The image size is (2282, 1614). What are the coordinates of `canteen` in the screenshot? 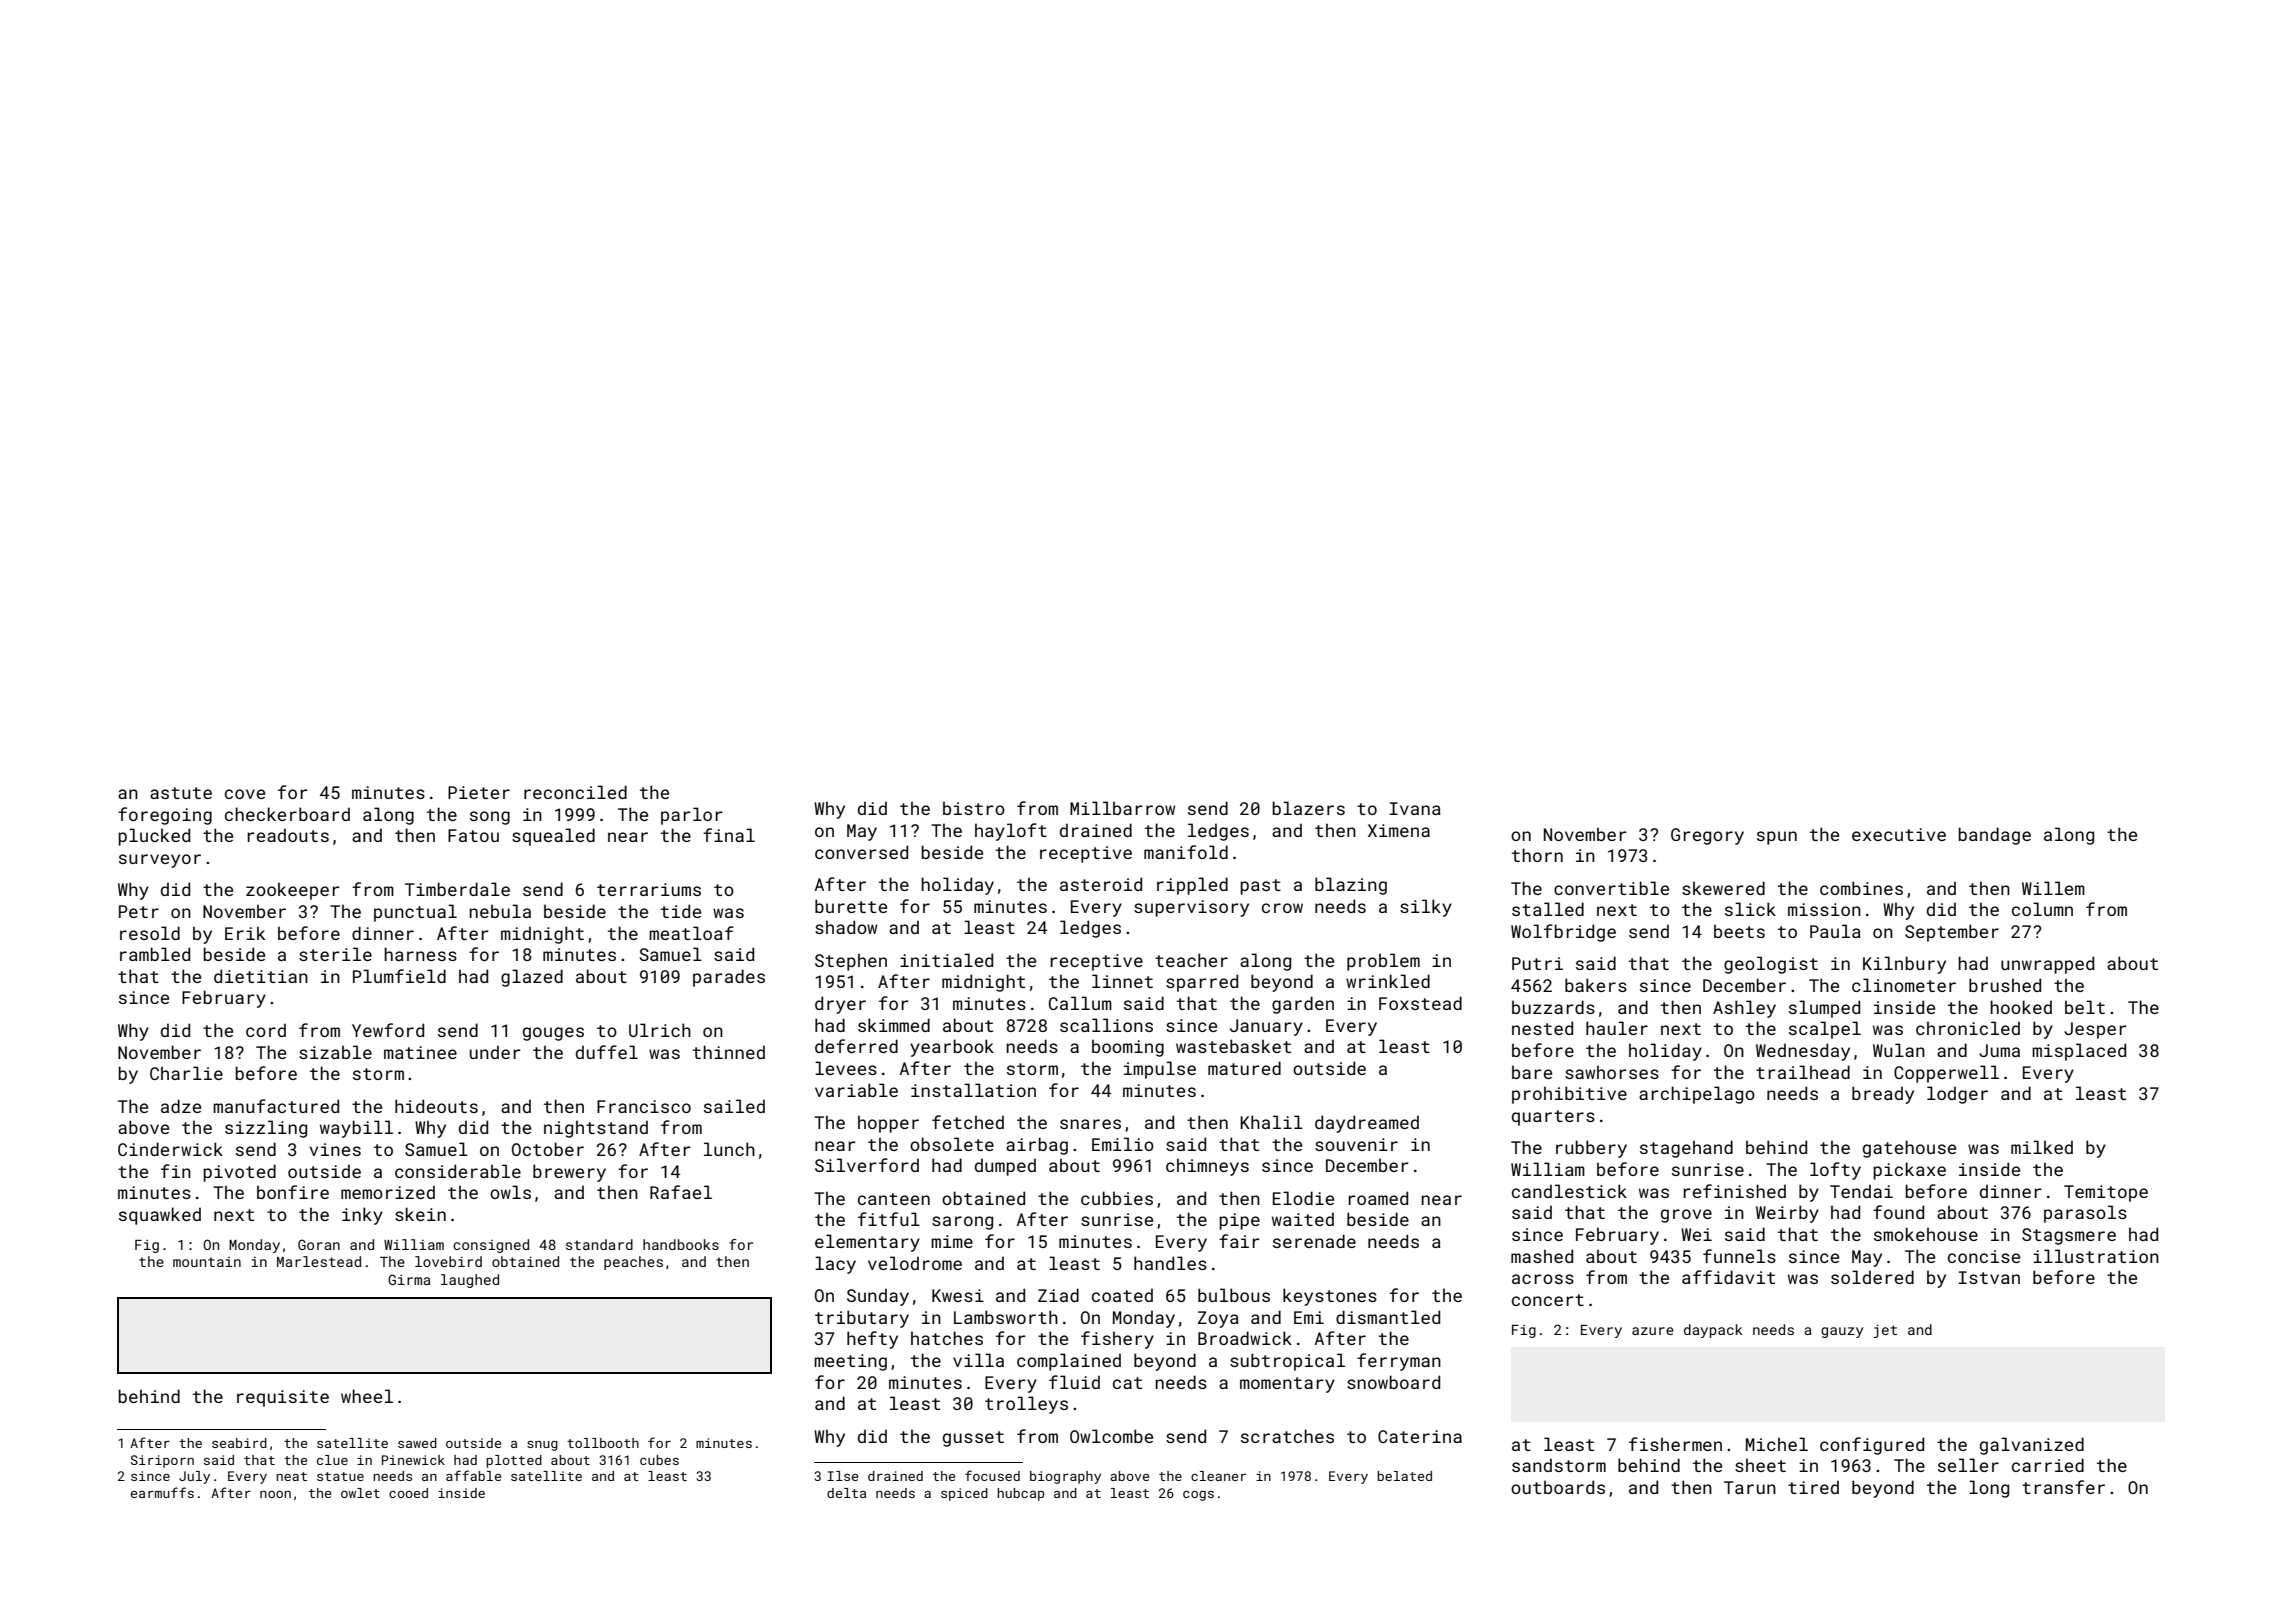 It's located at (894, 1199).
